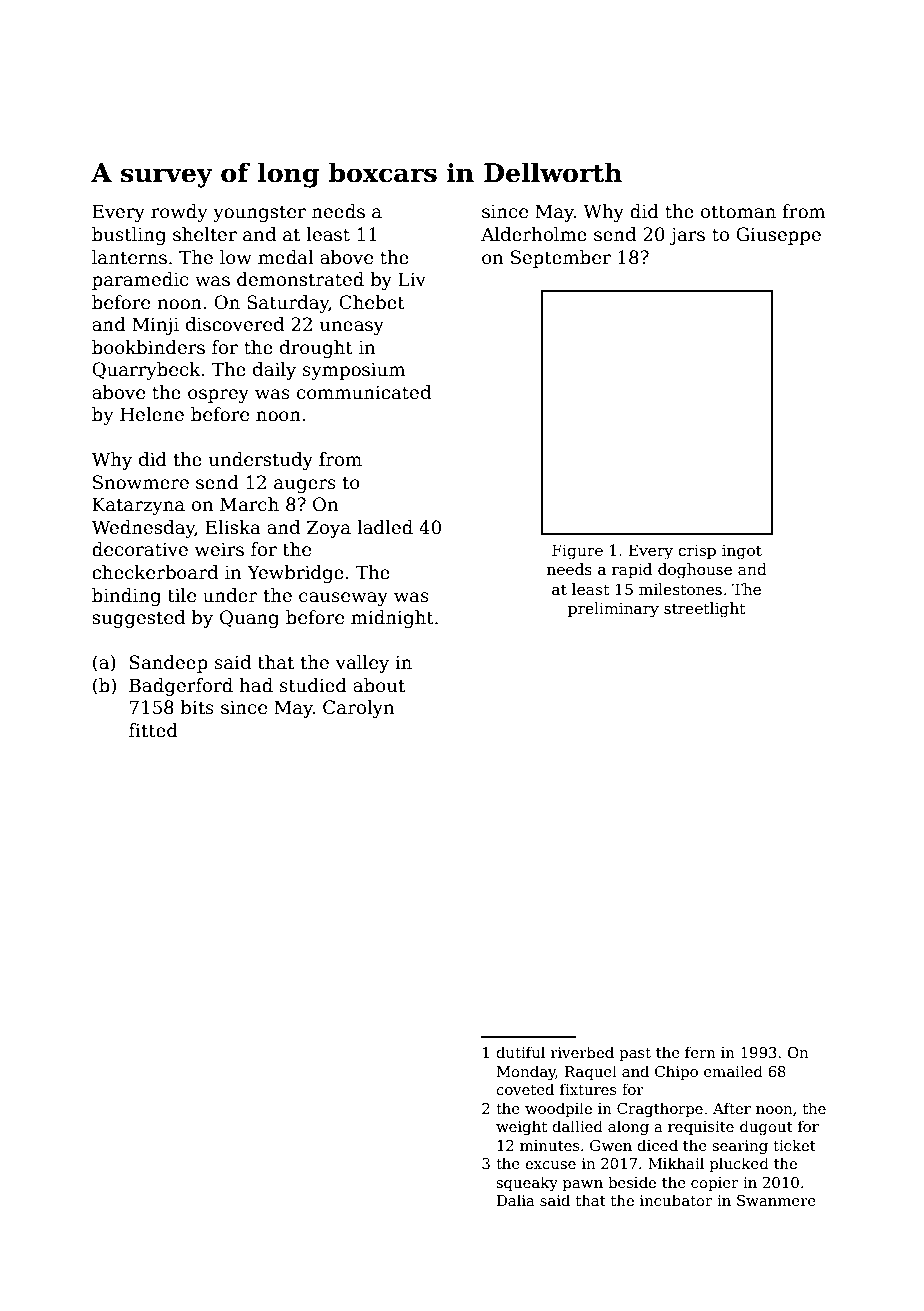 Image resolution: width=924 pixels, height=1311 pixels. Describe the element at coordinates (527, 1183) in the image. I see `squeaky` at that location.
